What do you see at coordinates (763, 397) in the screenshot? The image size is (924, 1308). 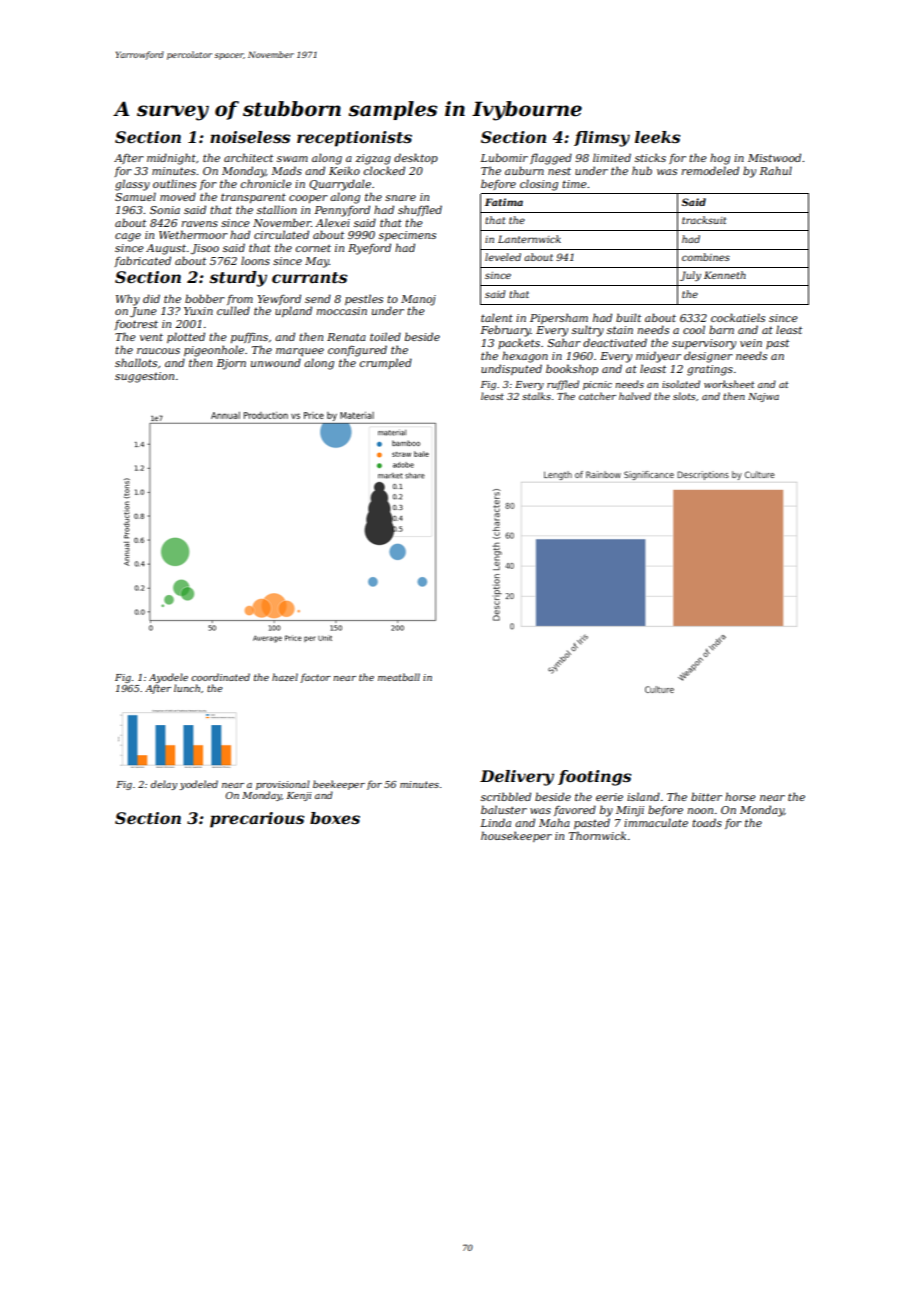 I see `Najwa` at bounding box center [763, 397].
